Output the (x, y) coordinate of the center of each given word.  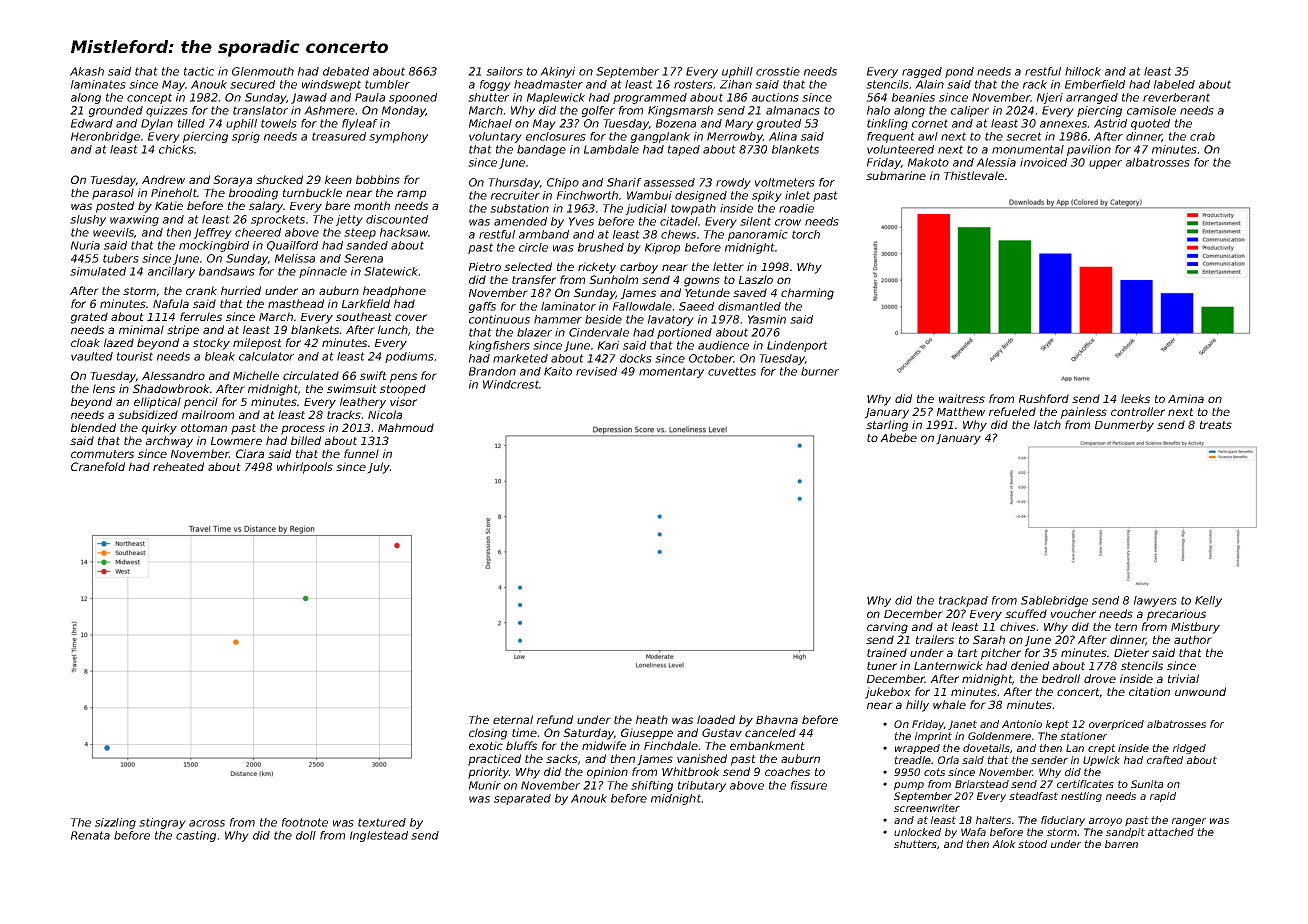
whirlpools (305, 468)
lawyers (1155, 601)
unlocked (917, 832)
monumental (1028, 149)
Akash (87, 71)
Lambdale (611, 149)
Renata (90, 835)
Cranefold (98, 466)
